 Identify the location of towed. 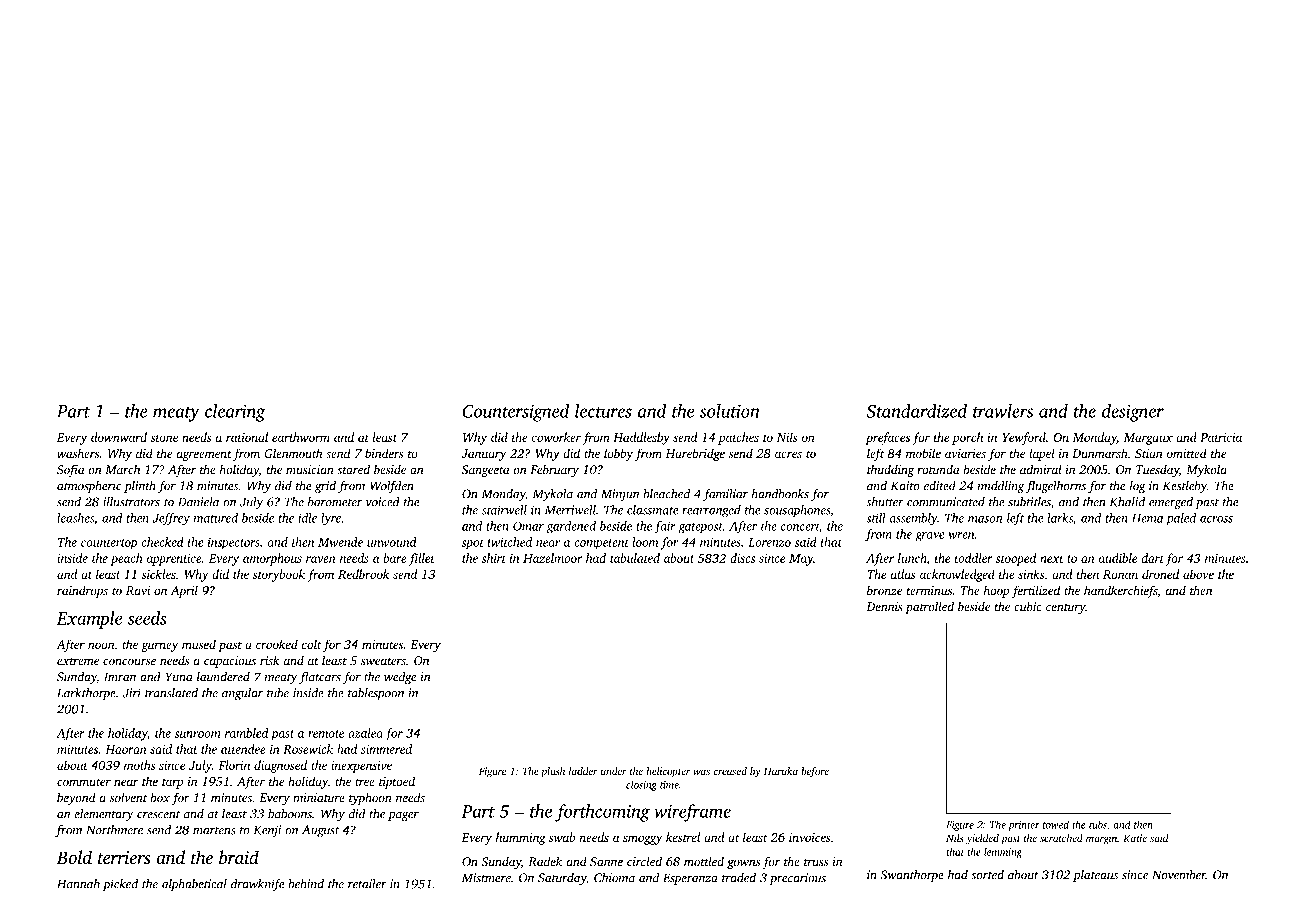
(1055, 824).
